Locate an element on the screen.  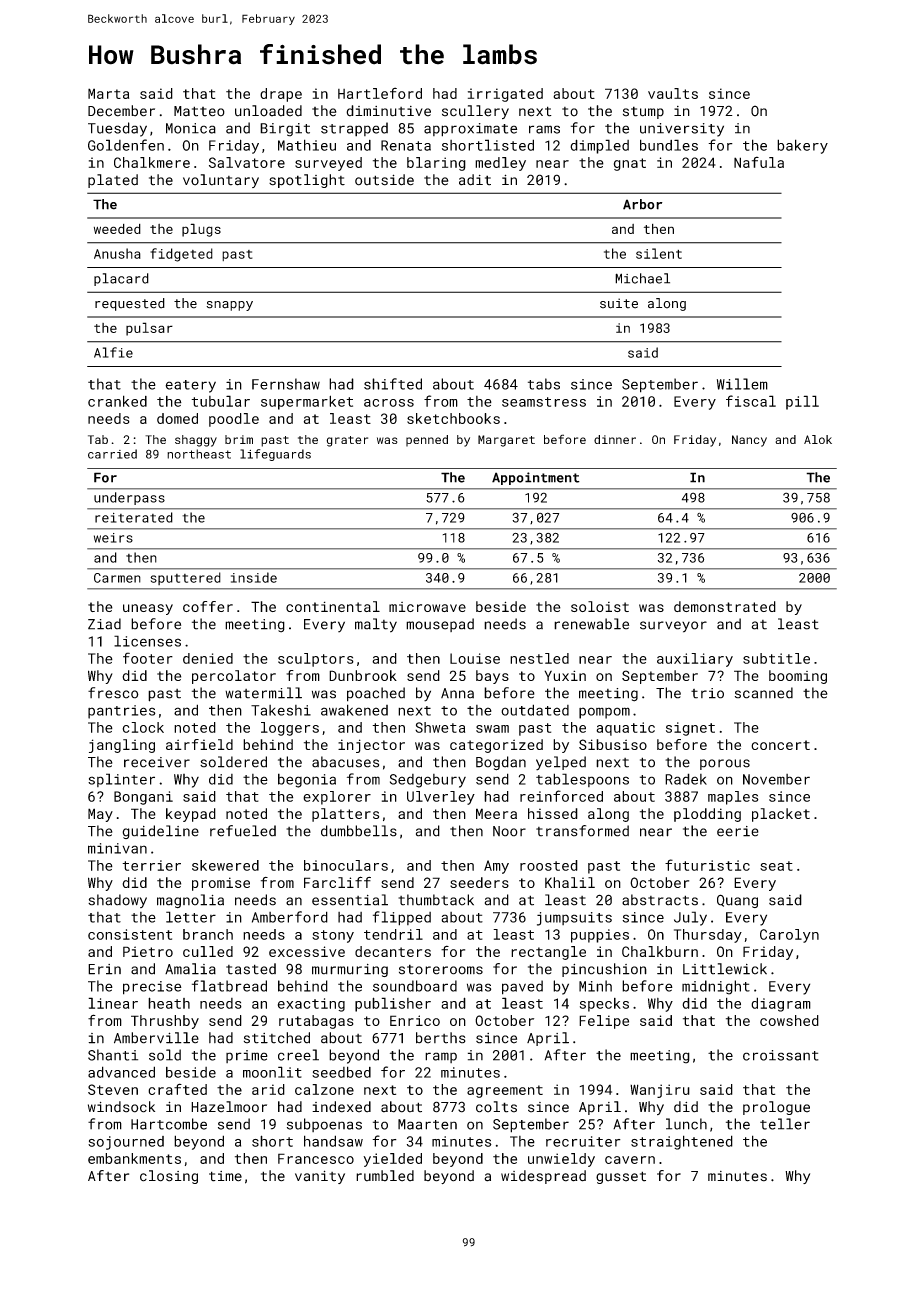
bakery is located at coordinates (802, 146).
